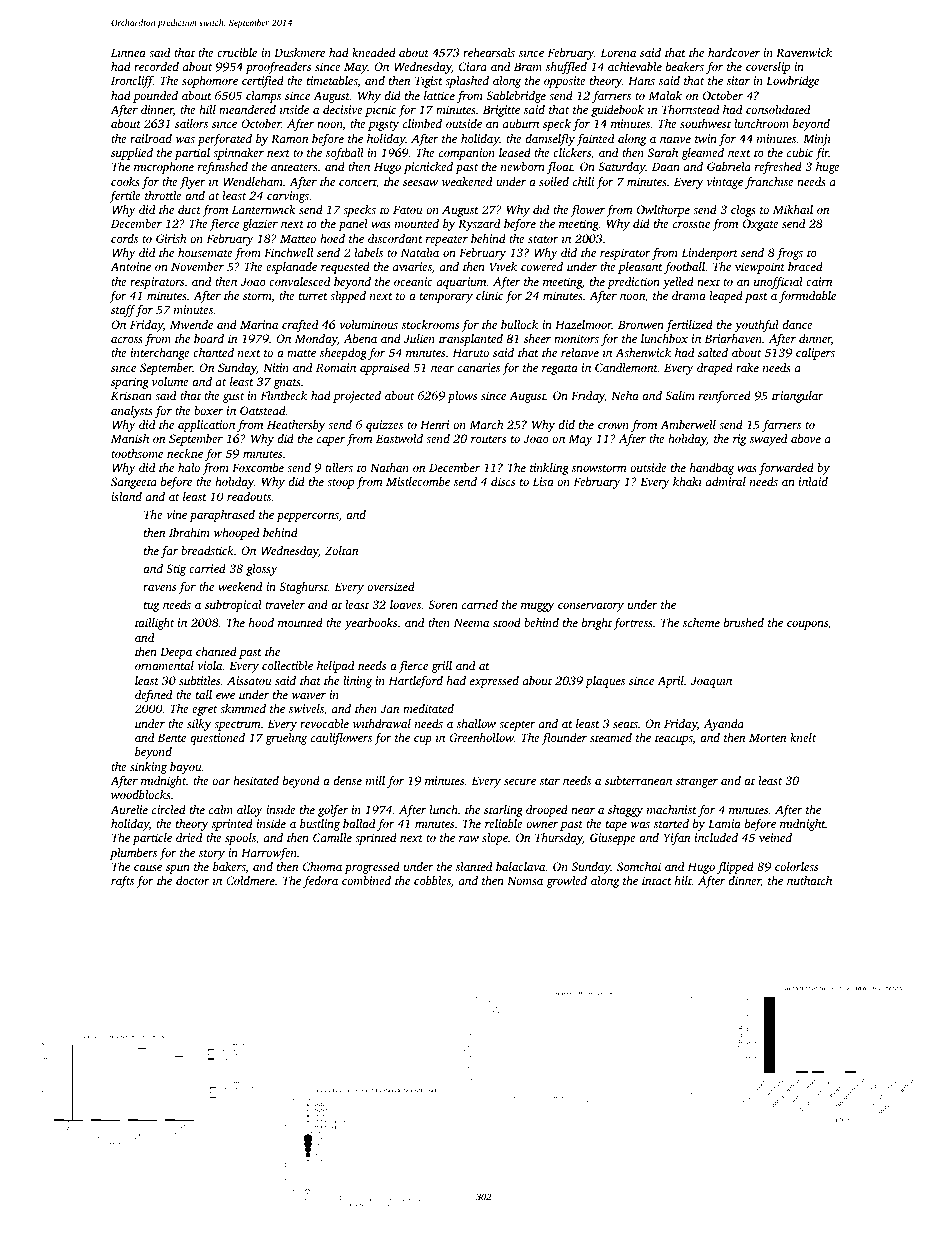 This screenshot has height=1233, width=952. I want to click on Owlthorpe, so click(663, 211).
